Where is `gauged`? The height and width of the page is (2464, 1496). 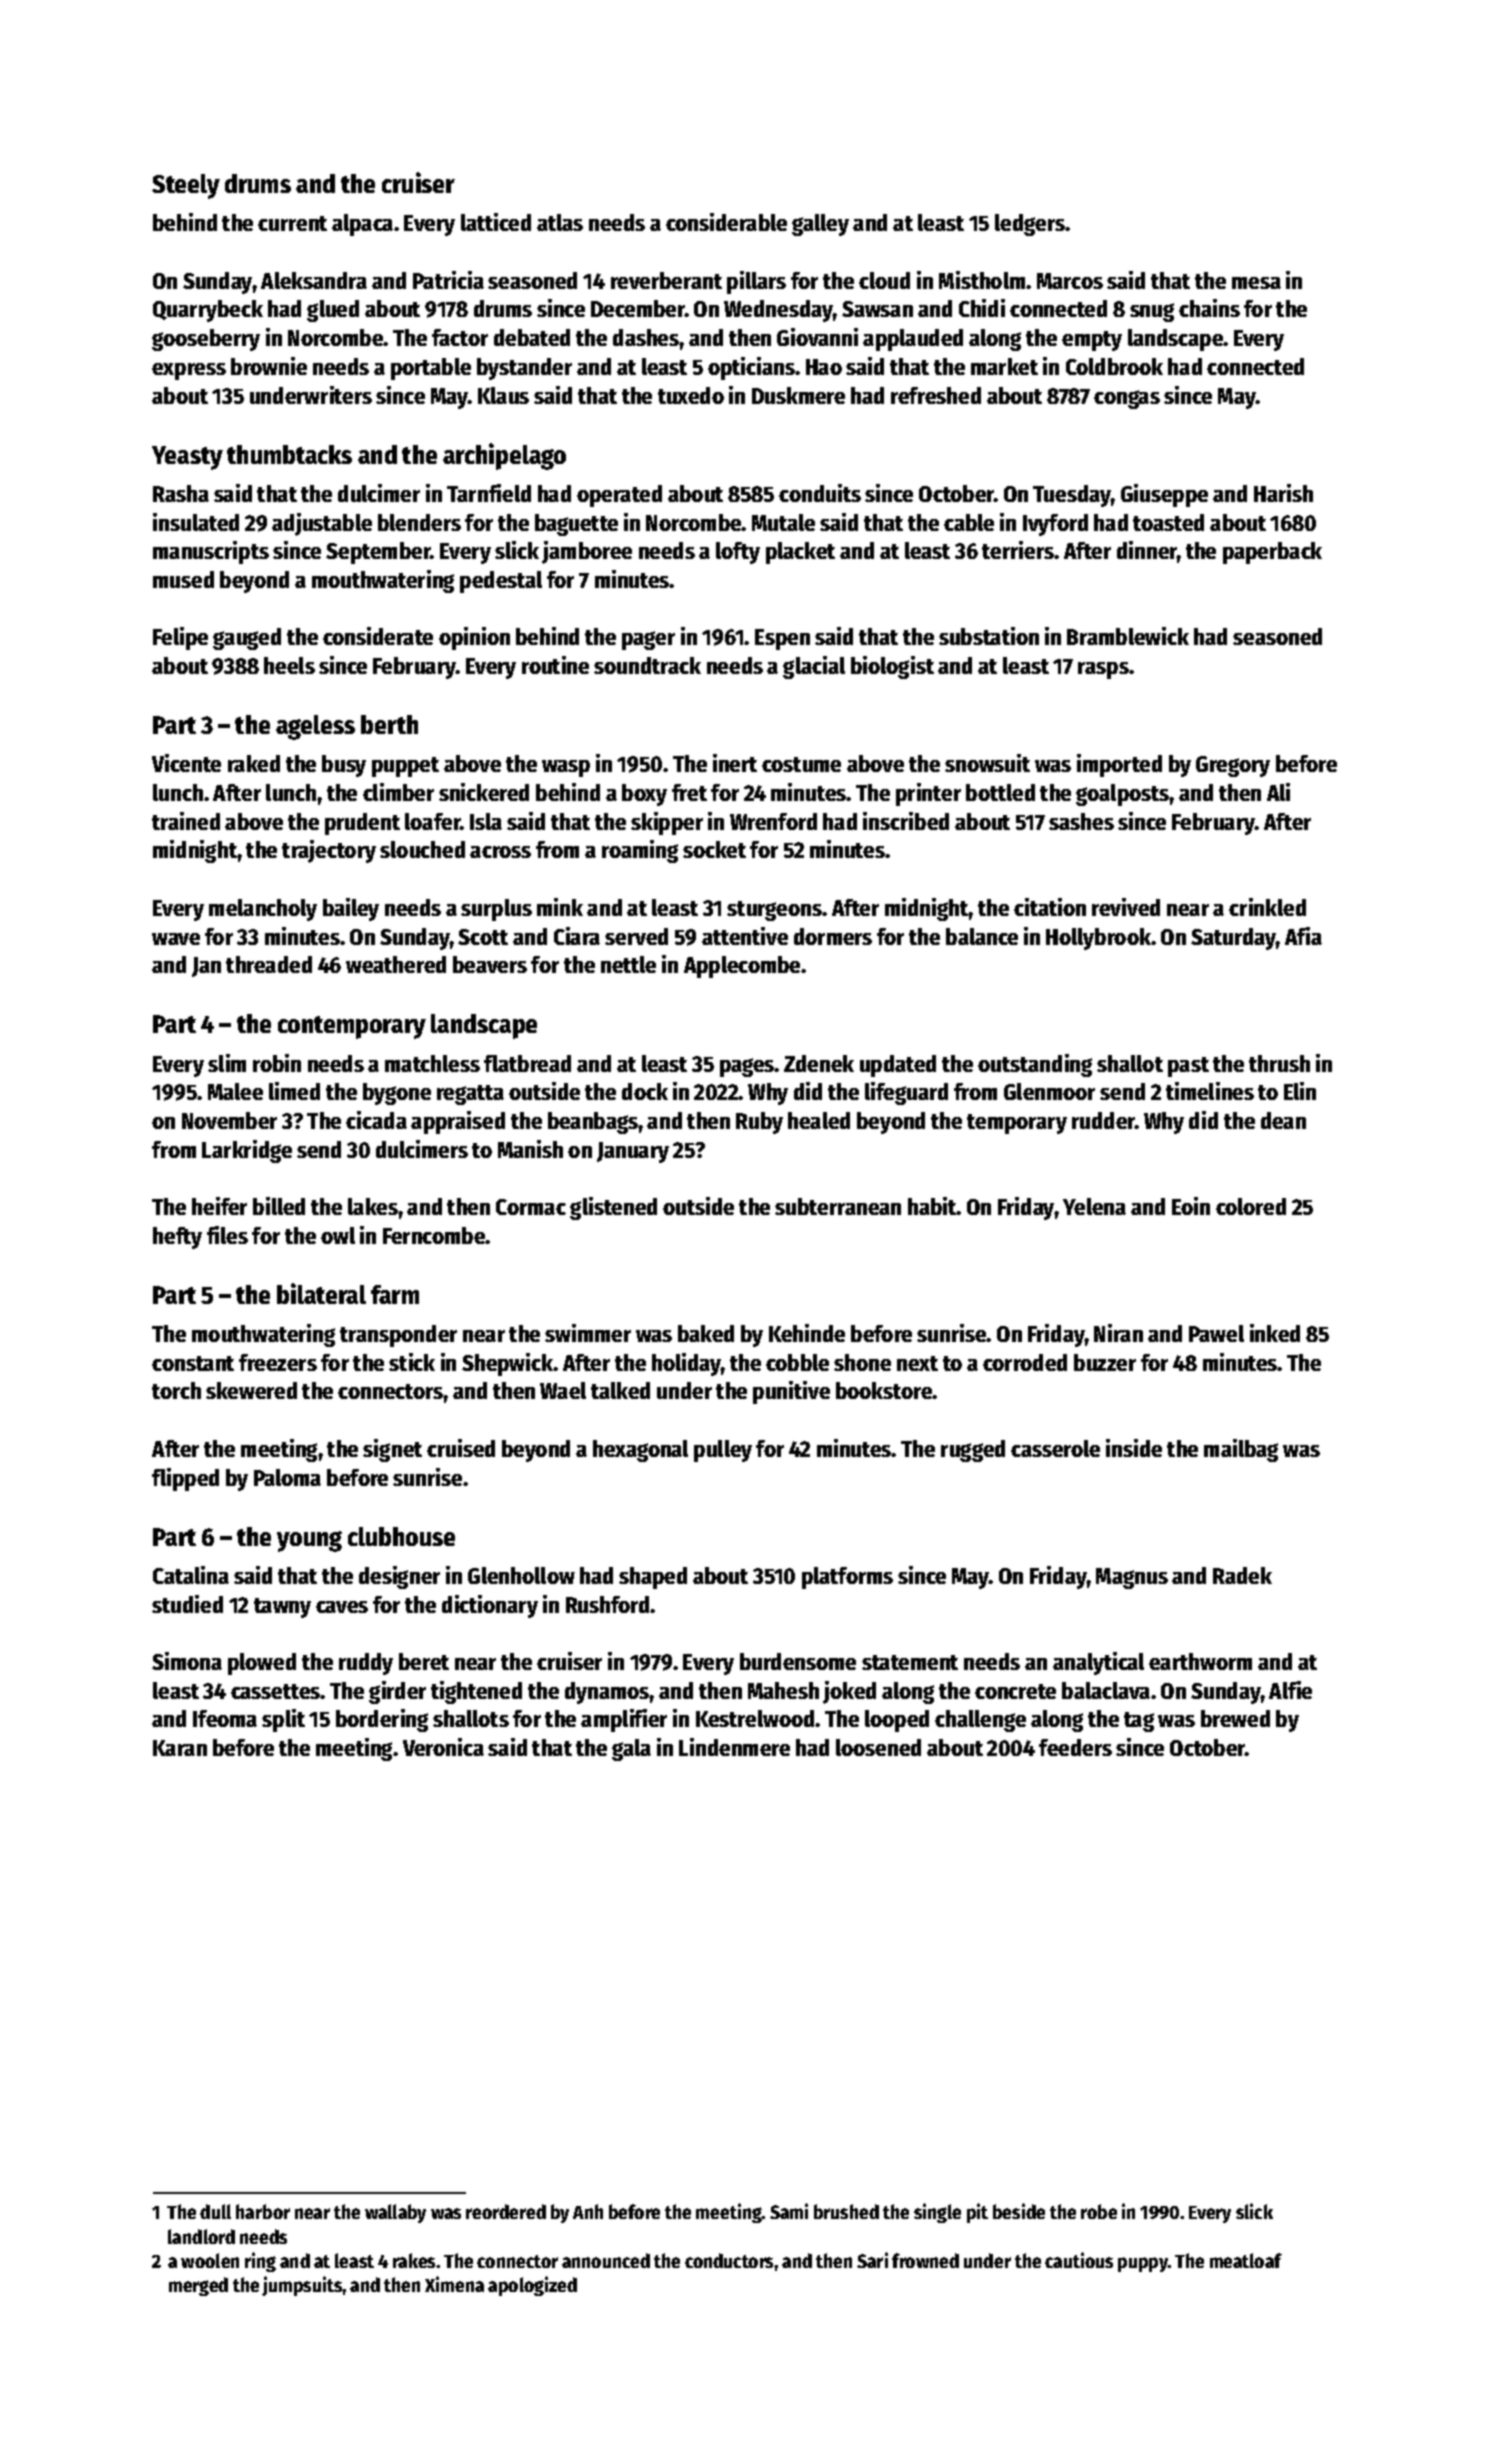 gauged is located at coordinates (247, 639).
